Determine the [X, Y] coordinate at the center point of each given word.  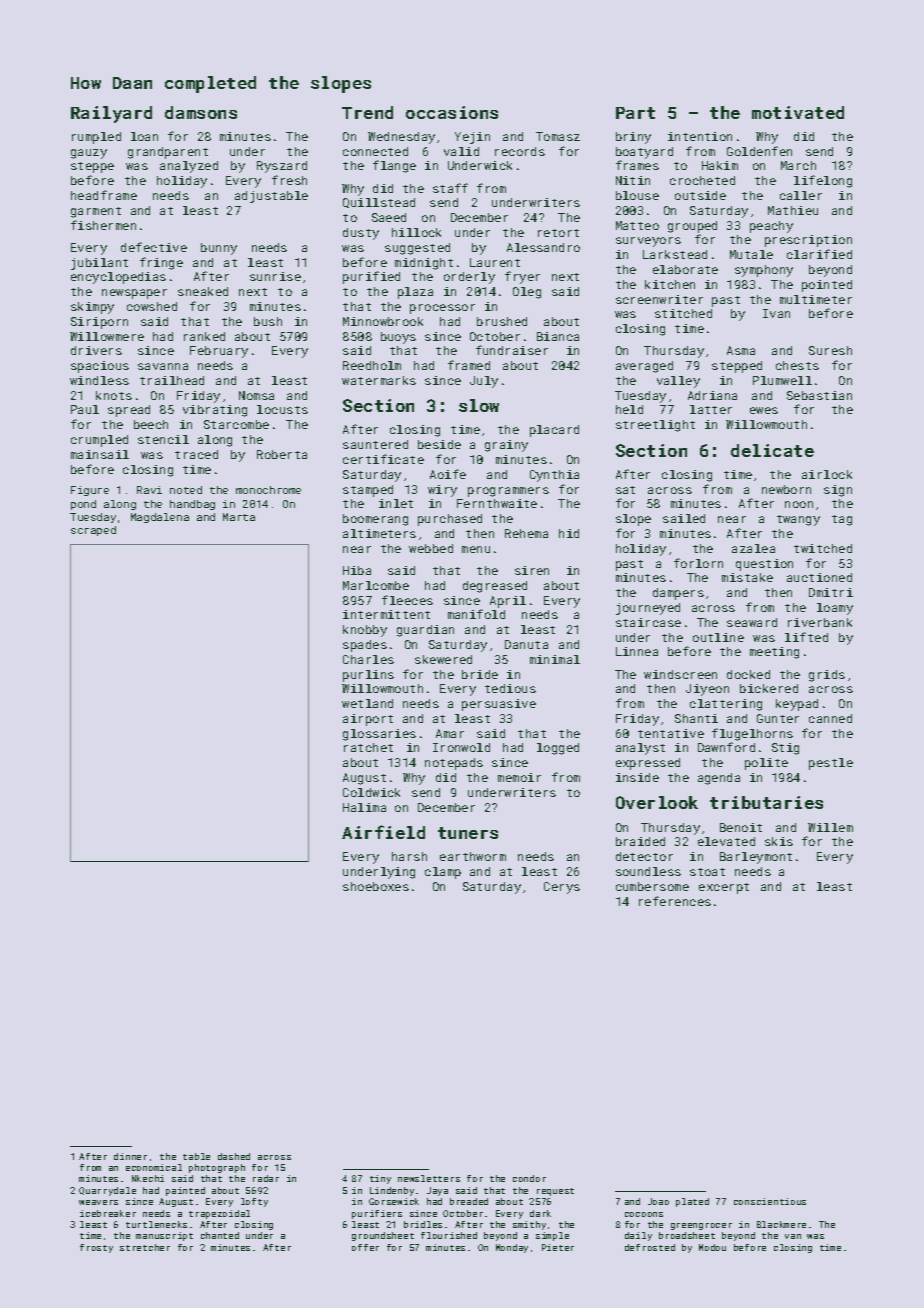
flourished [449, 1235]
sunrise [275, 276]
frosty [96, 1248]
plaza [415, 293]
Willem [830, 827]
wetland [367, 703]
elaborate [685, 269]
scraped [93, 531]
